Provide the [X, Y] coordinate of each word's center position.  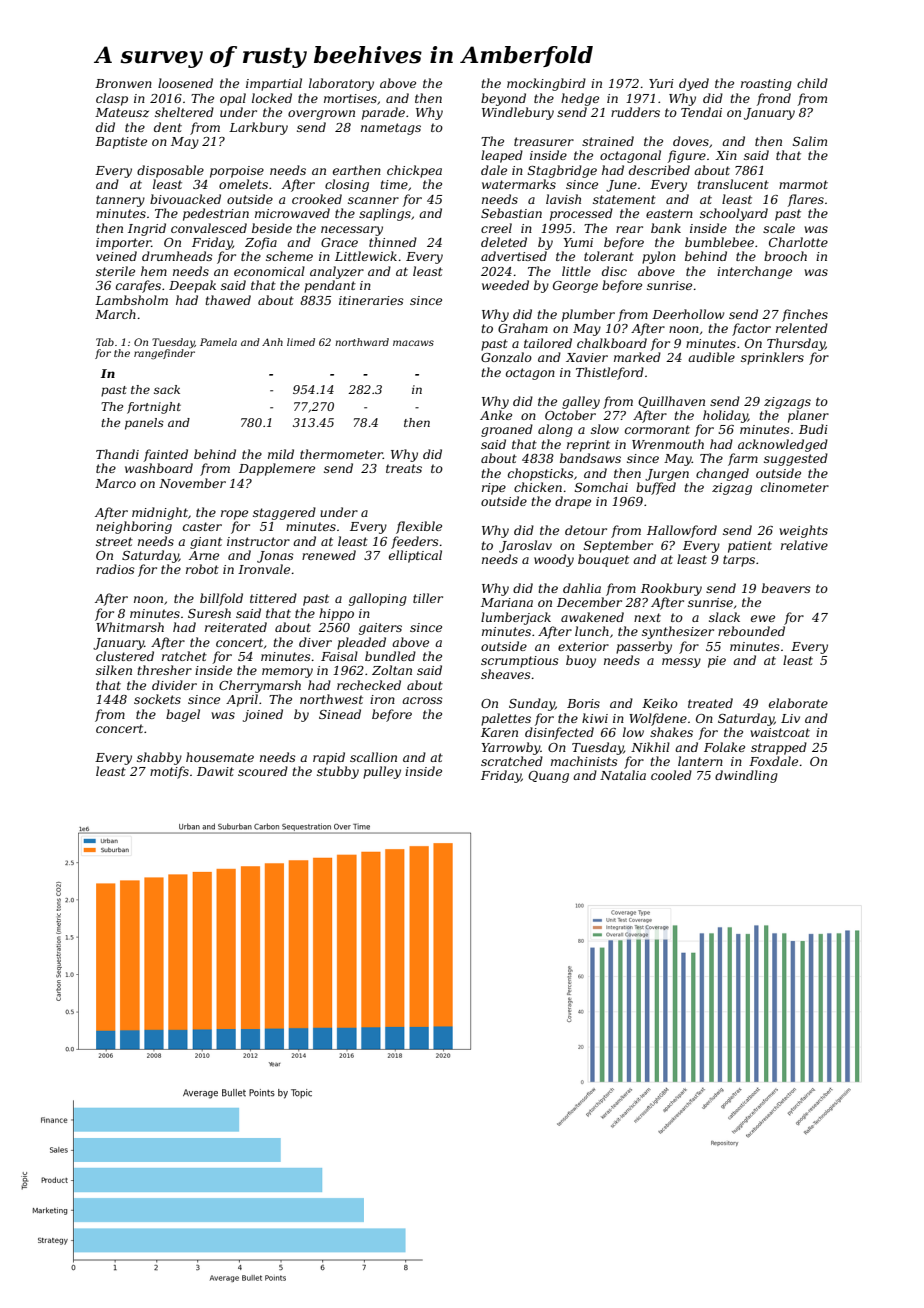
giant [206, 543]
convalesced [209, 228]
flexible [419, 527]
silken [114, 670]
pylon [659, 257]
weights [803, 531]
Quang [548, 777]
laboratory [341, 84]
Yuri [661, 83]
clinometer [795, 487]
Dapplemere [277, 469]
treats [404, 468]
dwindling [746, 776]
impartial [274, 84]
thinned [393, 242]
